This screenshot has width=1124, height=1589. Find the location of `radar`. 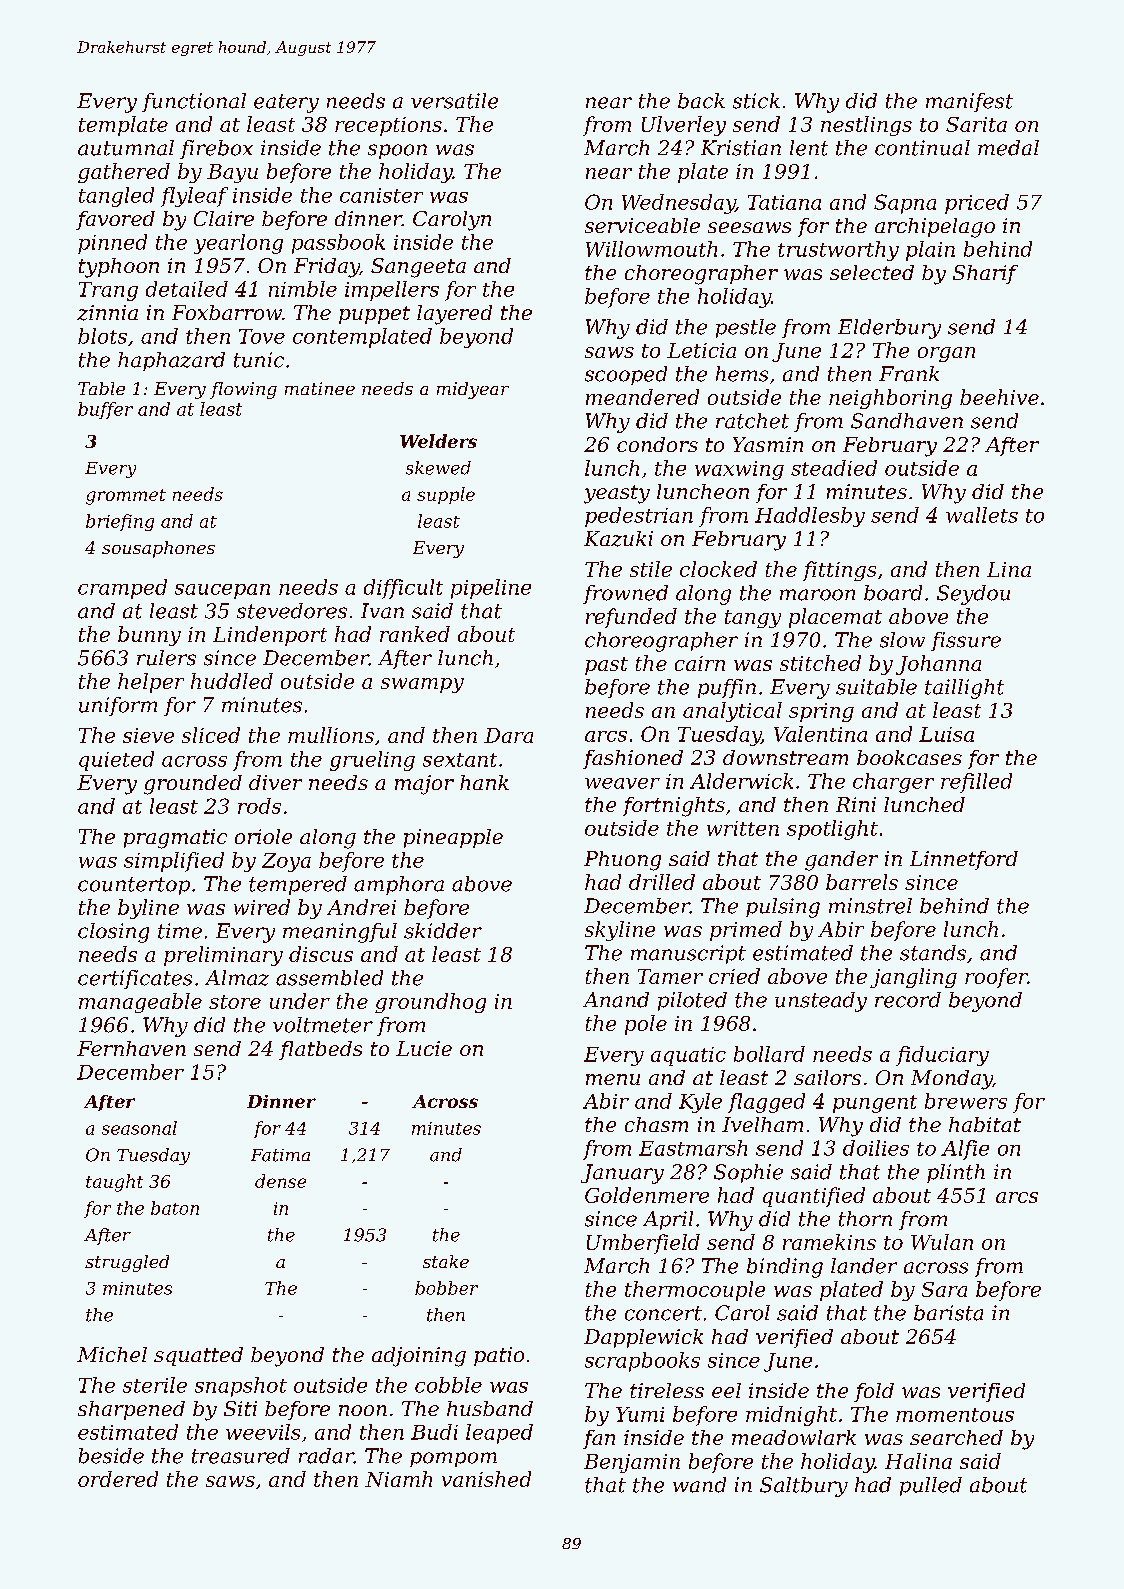

radar is located at coordinates (326, 1456).
